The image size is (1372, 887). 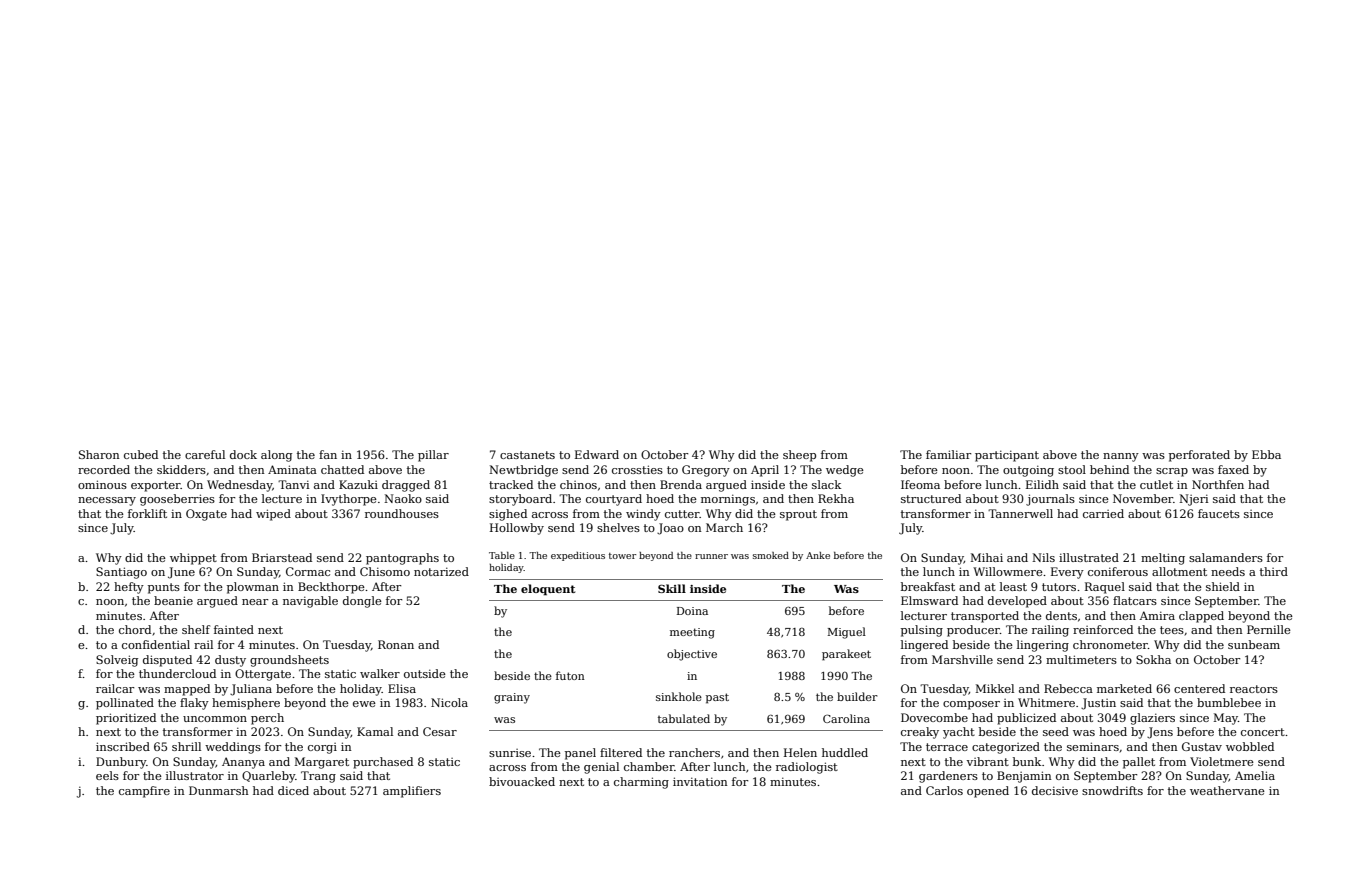 What do you see at coordinates (310, 602) in the page?
I see `navigable` at bounding box center [310, 602].
